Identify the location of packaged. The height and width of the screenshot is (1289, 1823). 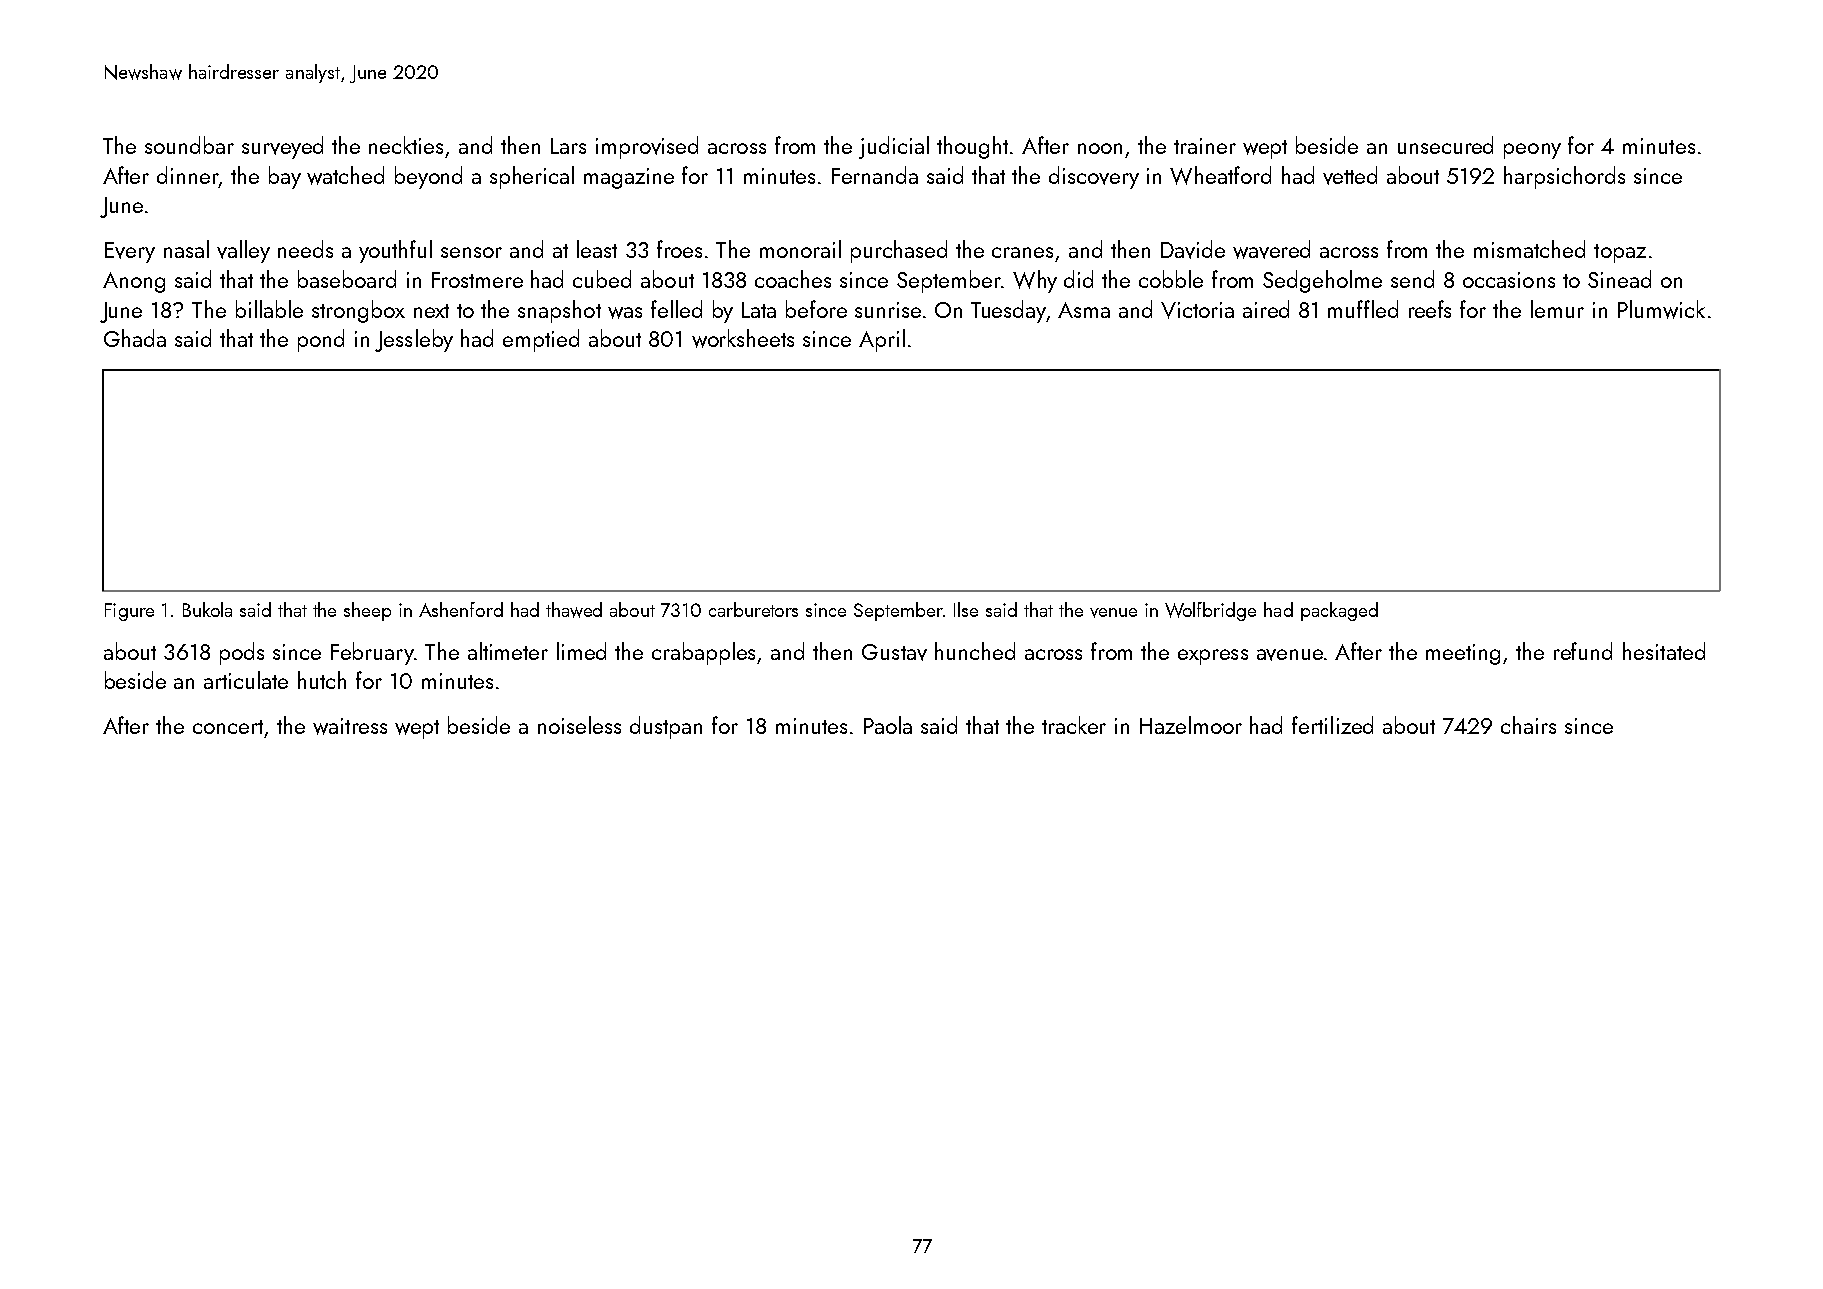
(1339, 611).
